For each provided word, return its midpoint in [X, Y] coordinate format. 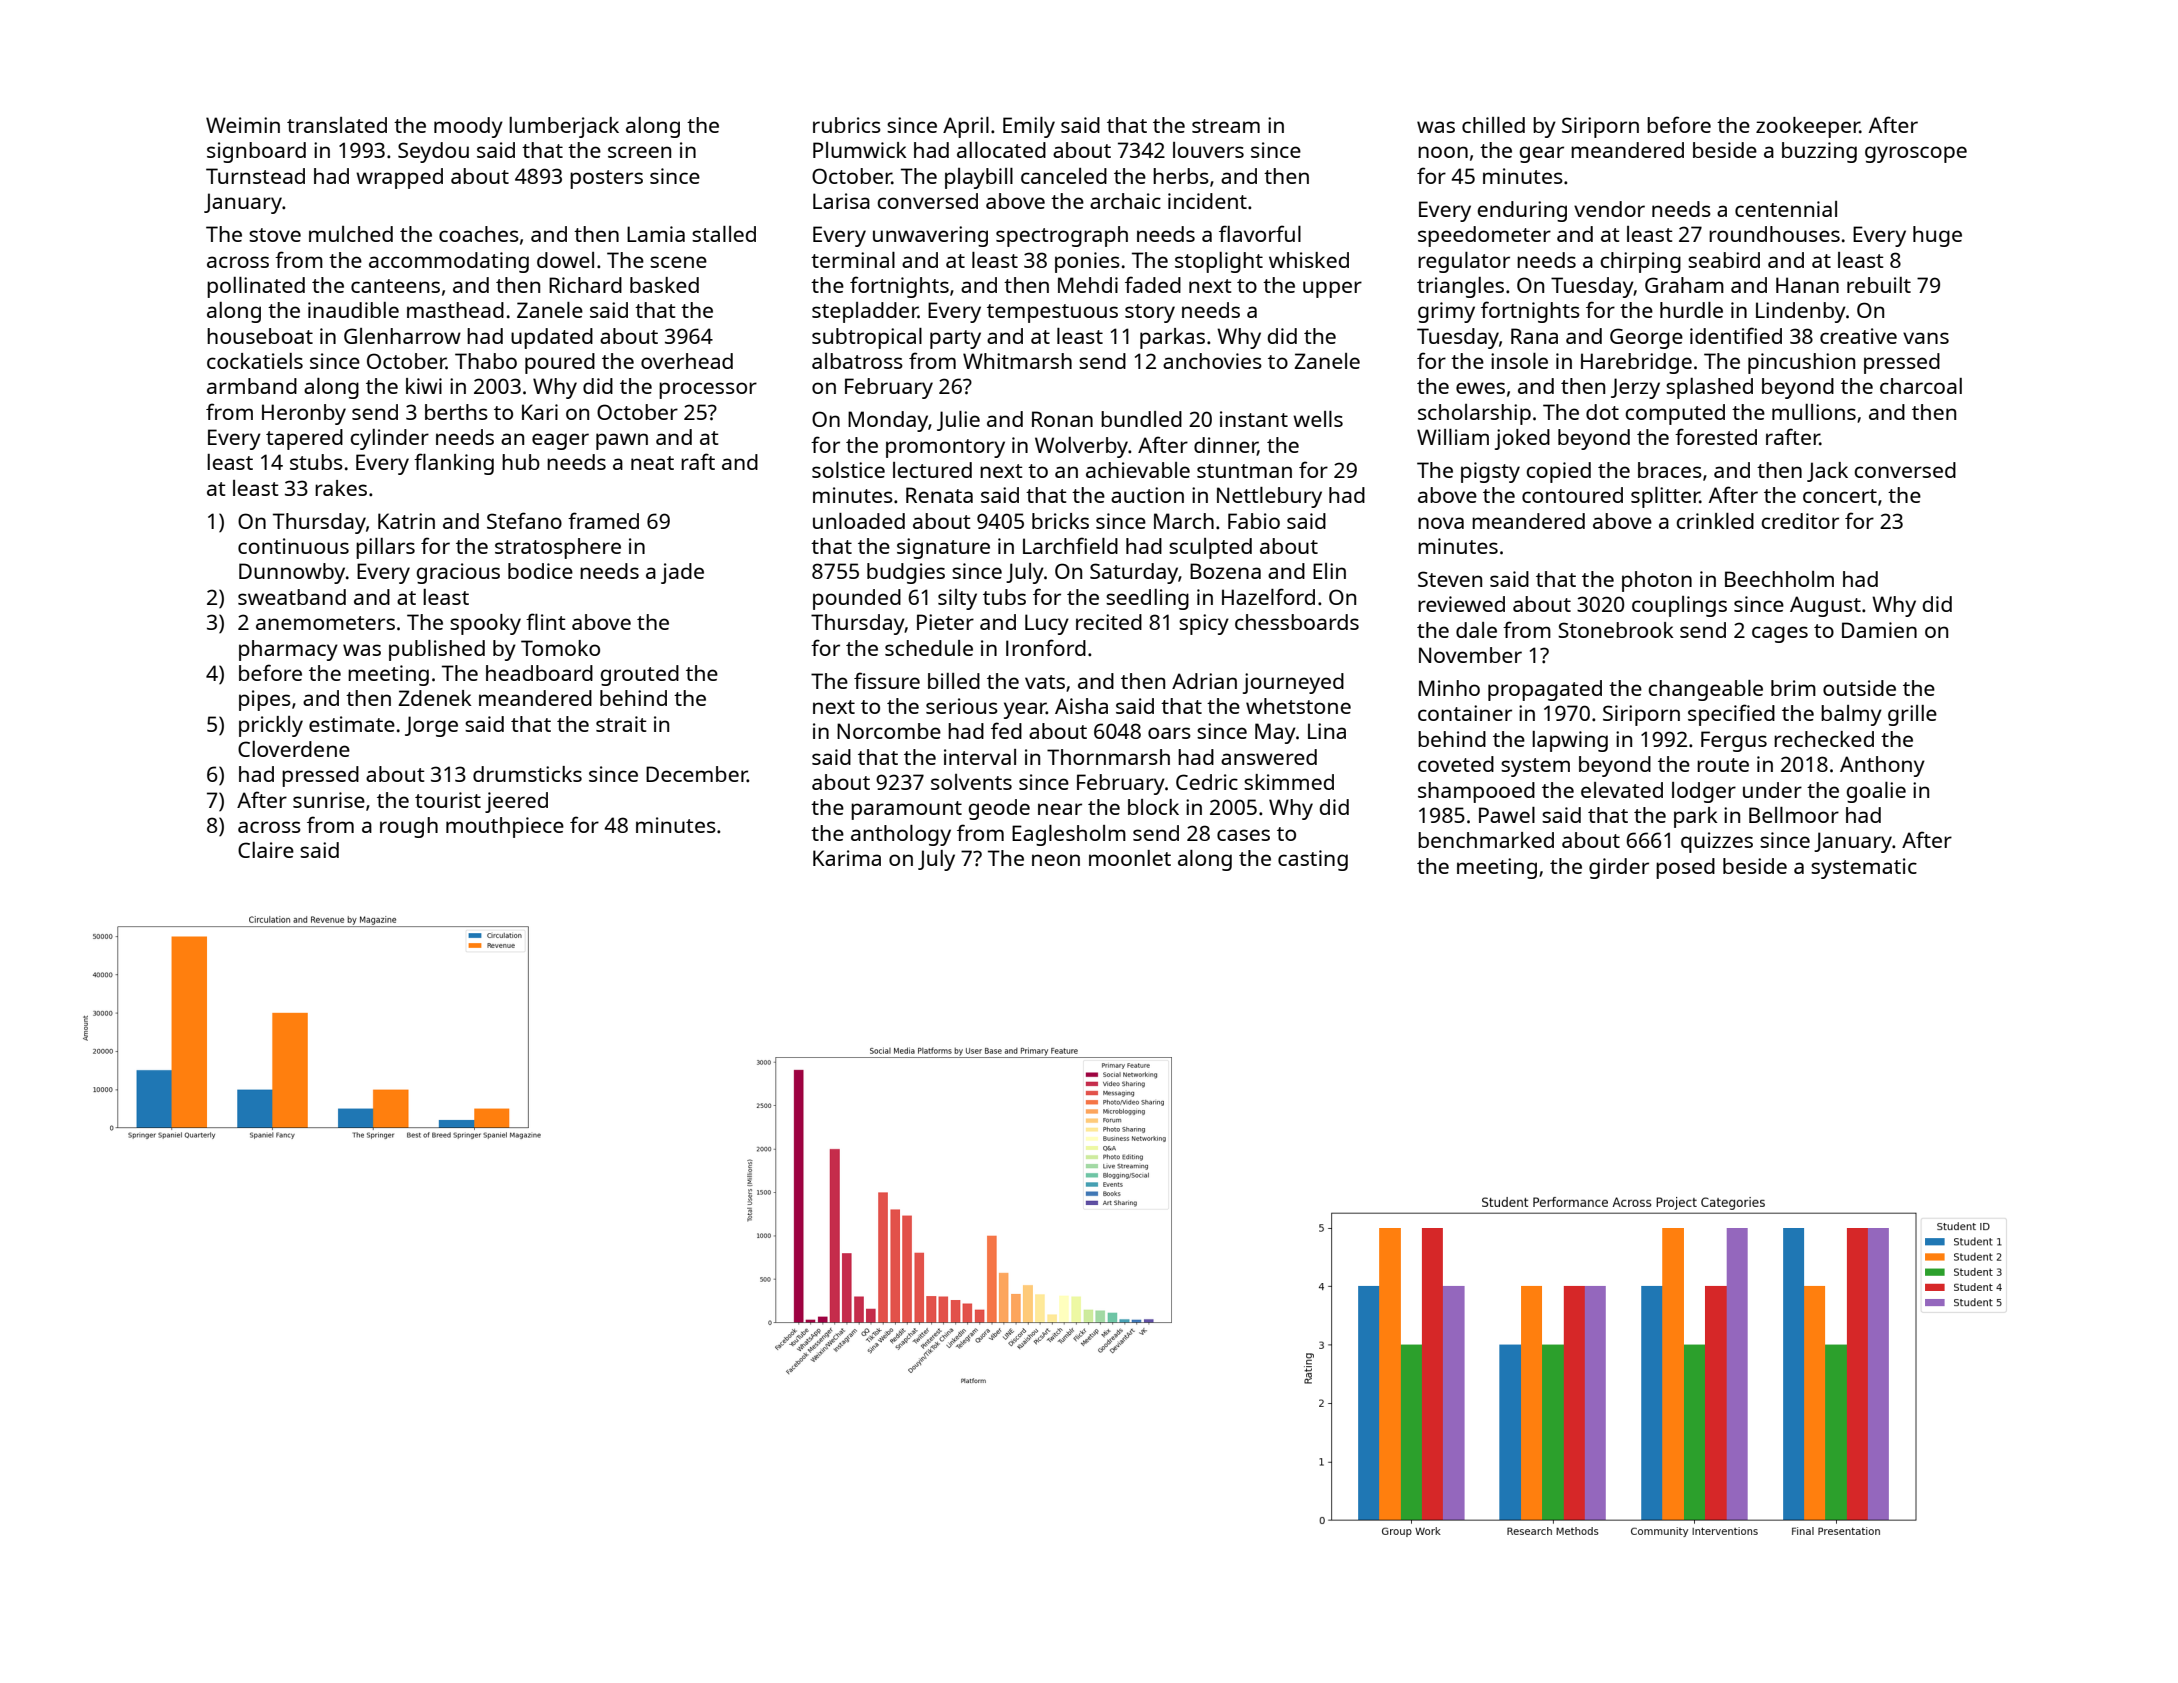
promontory [945, 448]
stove [275, 235]
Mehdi [1088, 285]
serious [962, 706]
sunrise [329, 800]
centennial [1786, 209]
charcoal [1921, 386]
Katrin [406, 521]
